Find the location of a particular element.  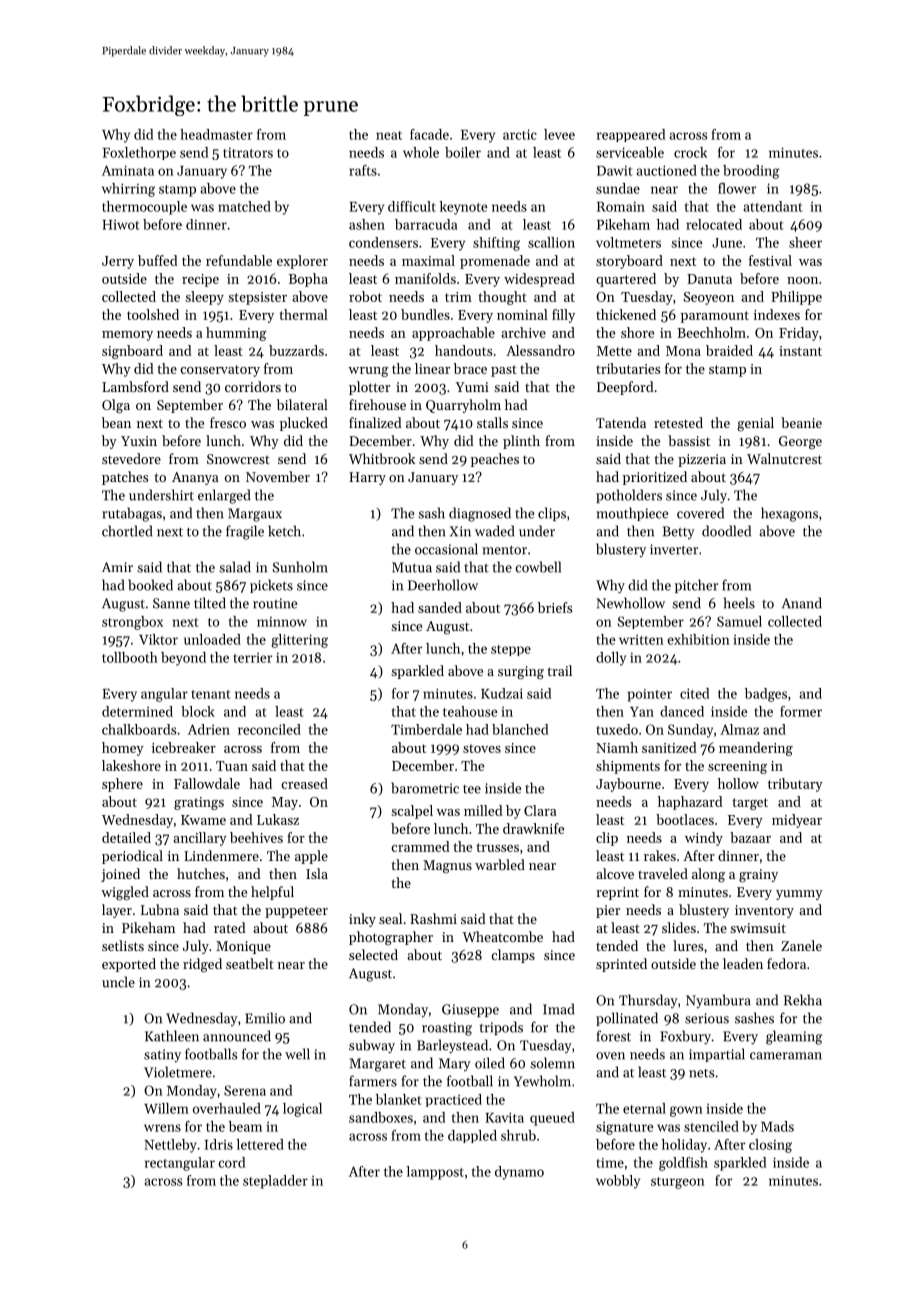

occasional is located at coordinates (446, 549).
